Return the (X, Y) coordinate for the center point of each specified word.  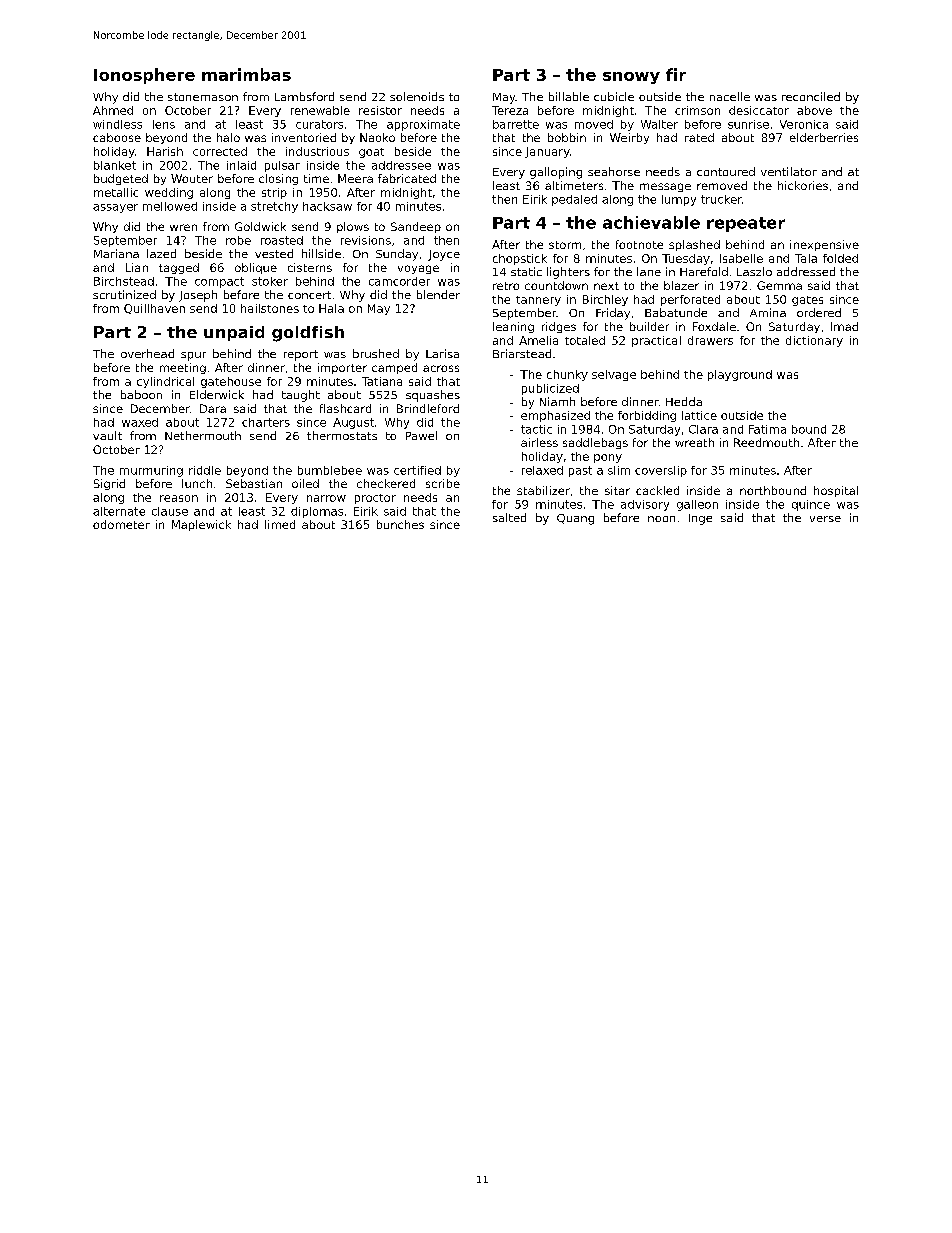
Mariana (116, 253)
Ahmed (113, 110)
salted (509, 517)
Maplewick (201, 525)
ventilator (789, 171)
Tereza (510, 110)
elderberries (824, 137)
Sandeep (416, 227)
